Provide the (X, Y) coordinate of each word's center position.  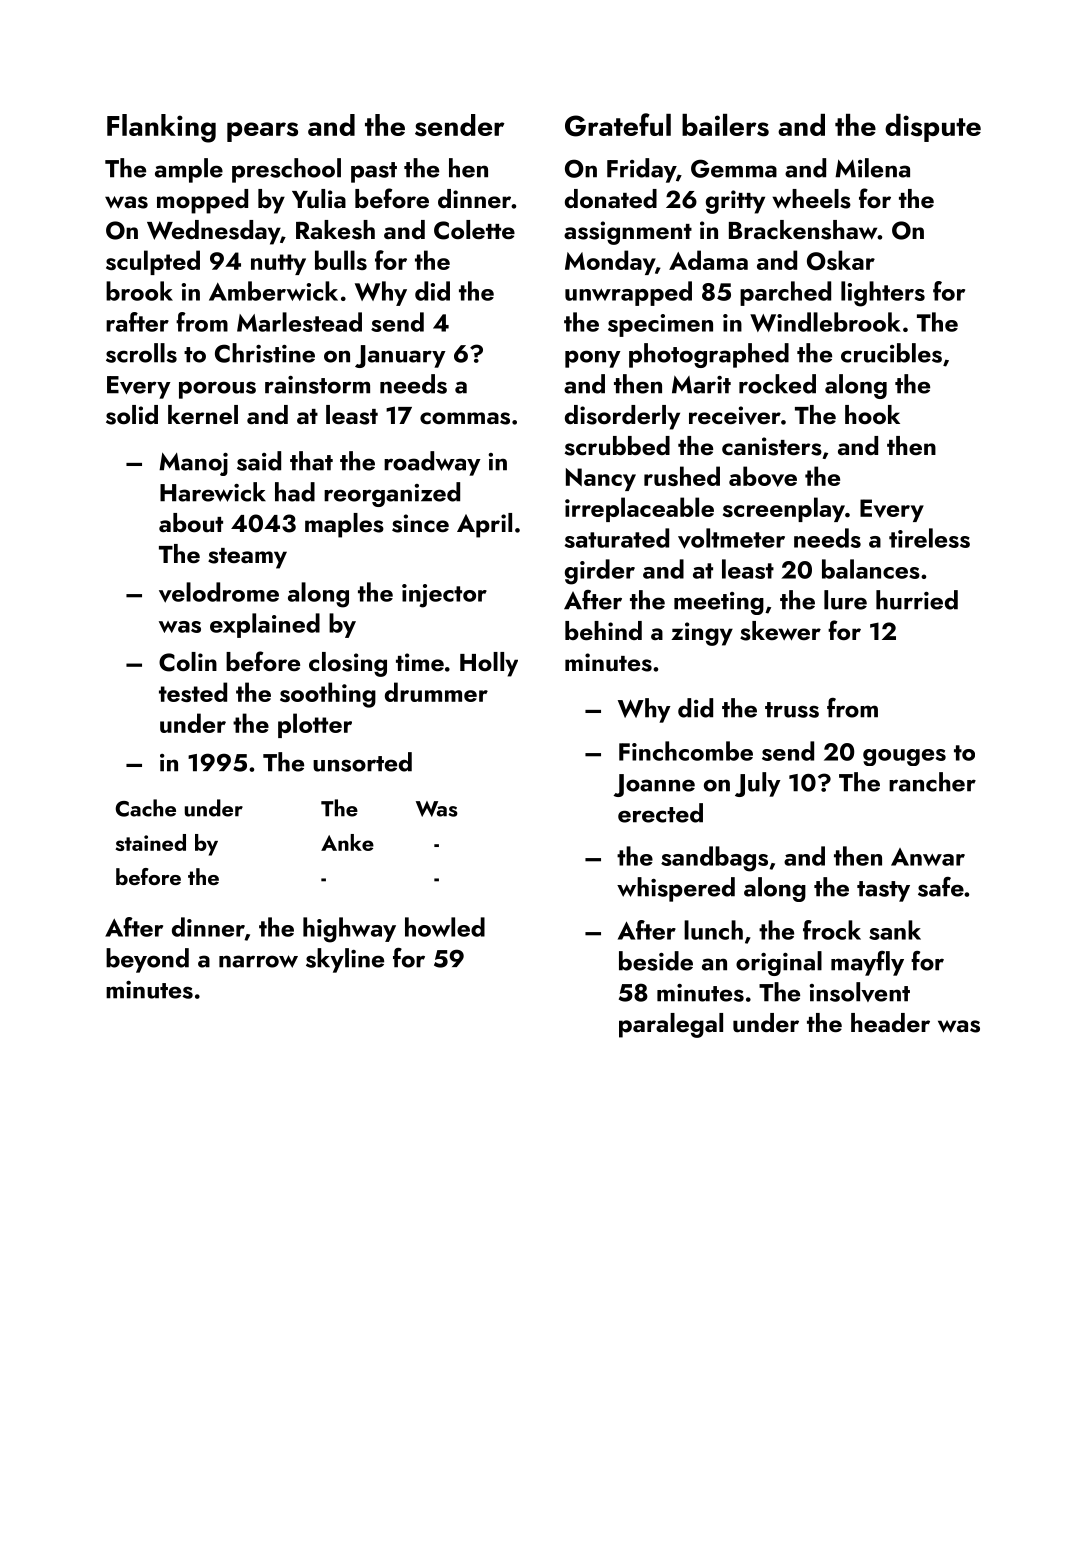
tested (193, 692)
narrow (258, 961)
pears (262, 132)
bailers (725, 125)
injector (444, 596)
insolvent (860, 992)
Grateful (618, 125)
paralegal (671, 1025)
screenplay (784, 509)
